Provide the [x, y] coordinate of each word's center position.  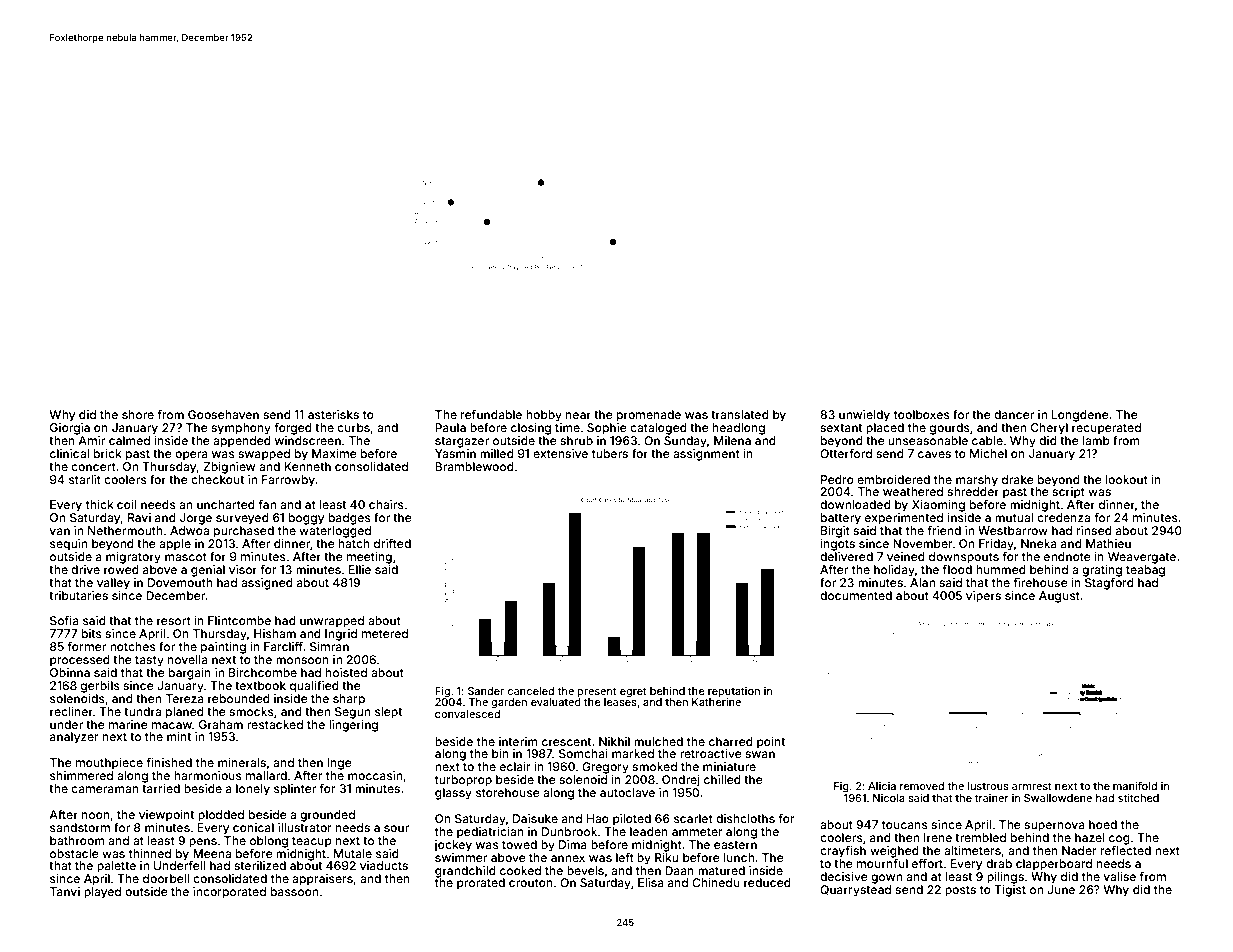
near [578, 415]
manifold [1135, 786]
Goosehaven [223, 414]
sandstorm [80, 827]
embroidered [893, 479]
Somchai [583, 753]
